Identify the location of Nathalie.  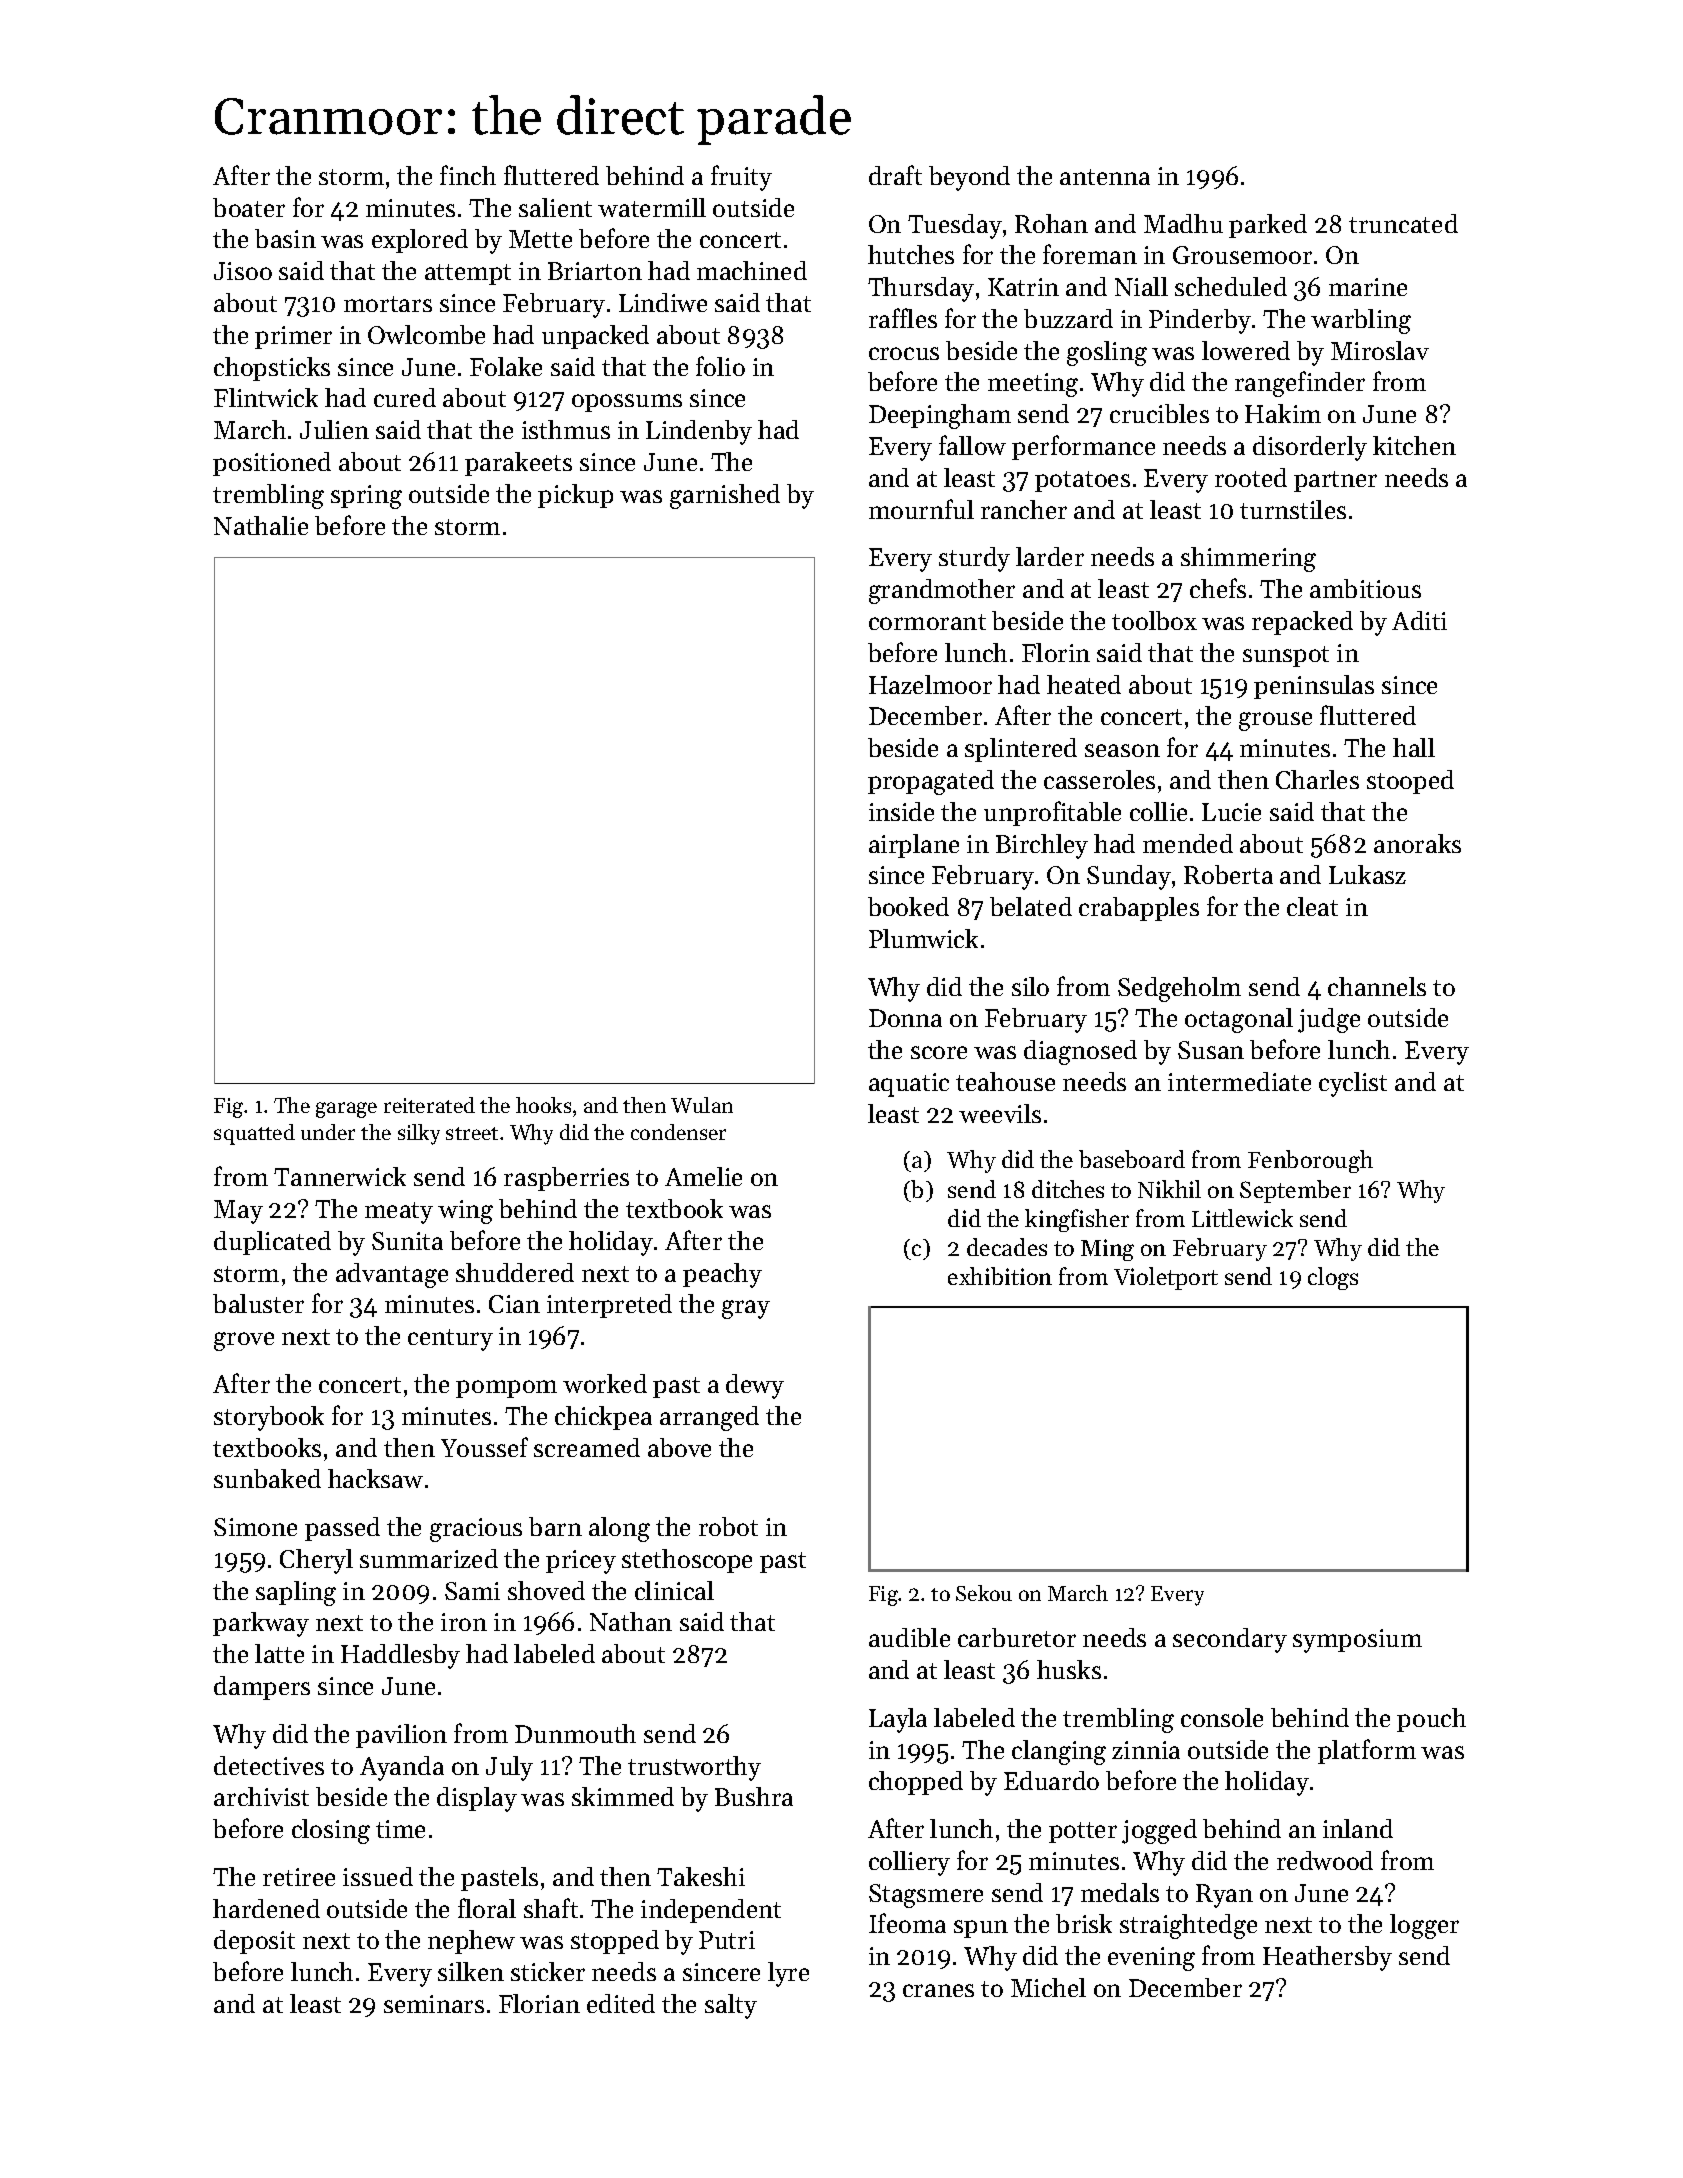
(261, 525).
